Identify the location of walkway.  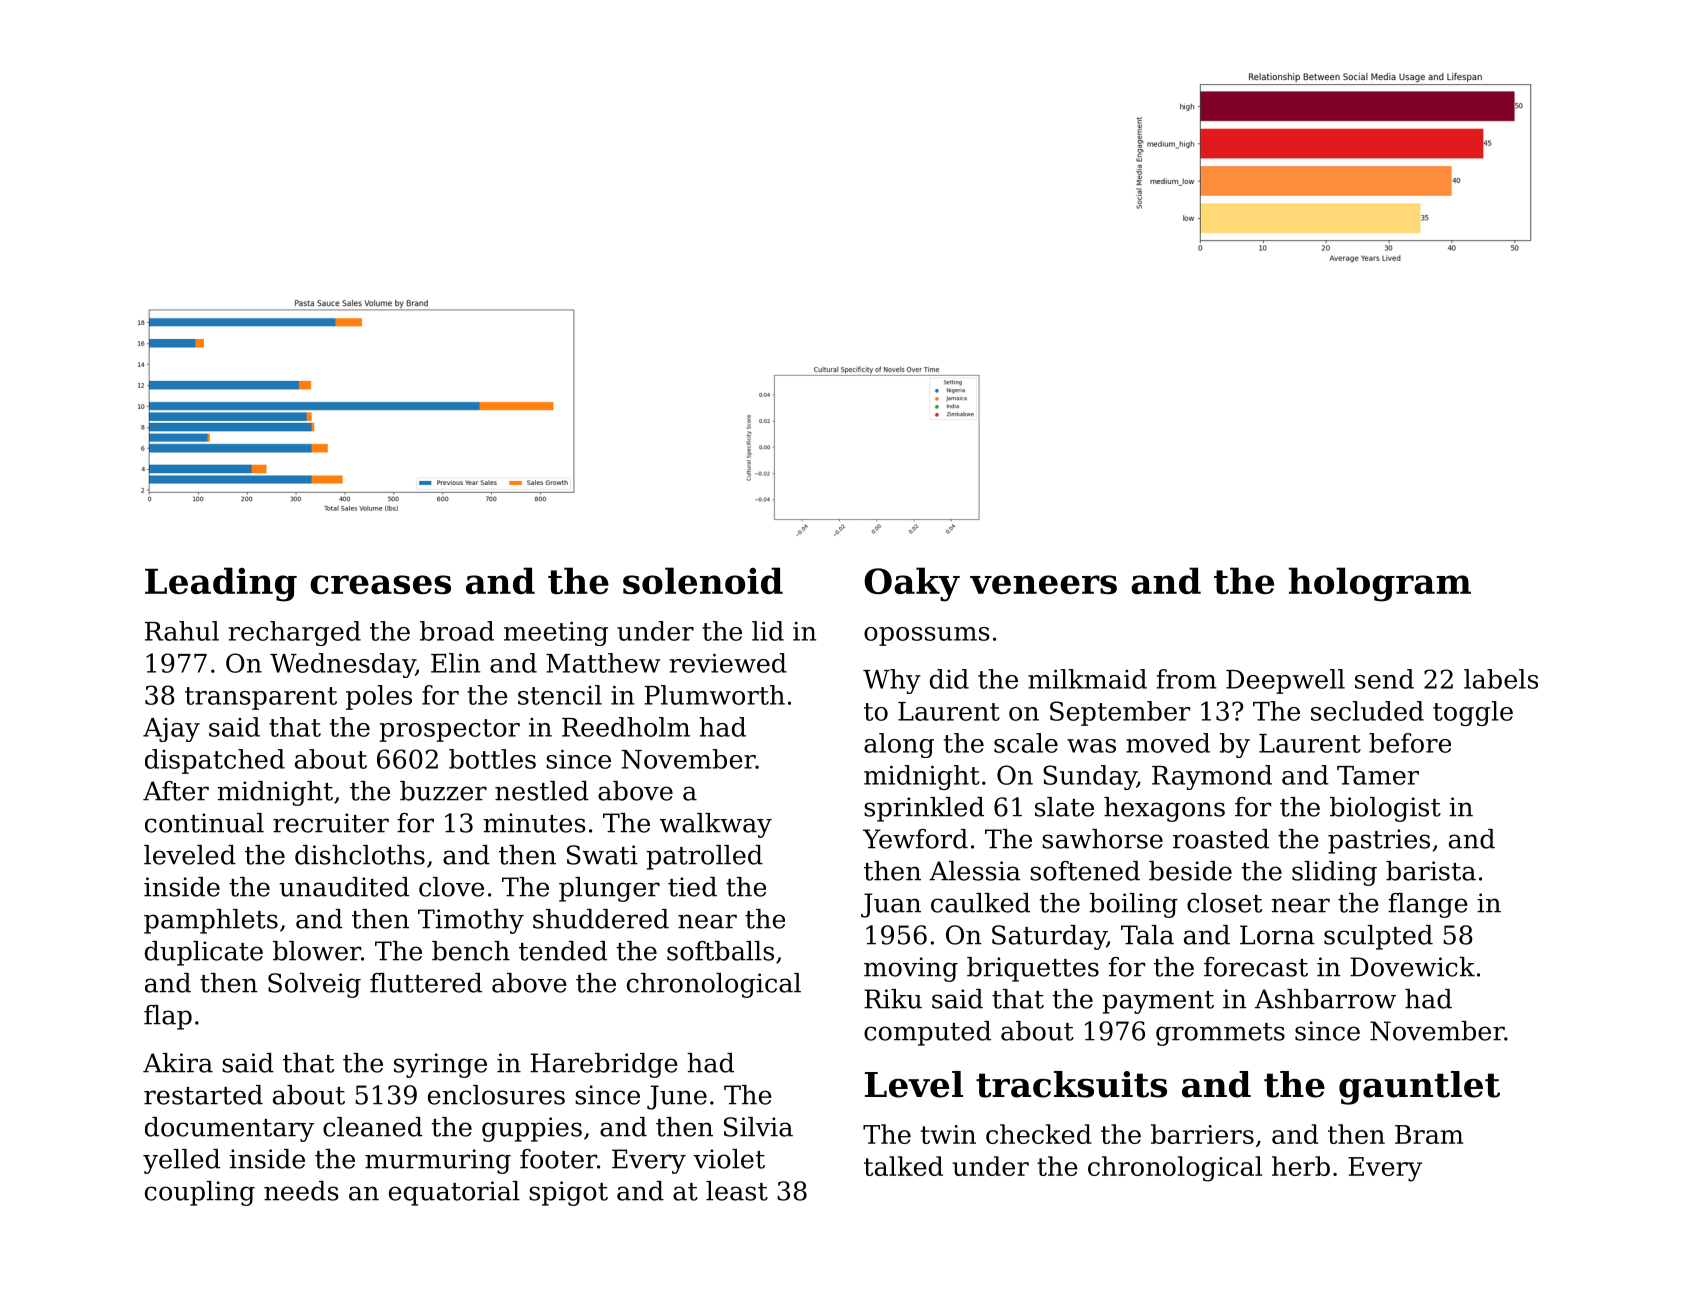
(716, 825).
